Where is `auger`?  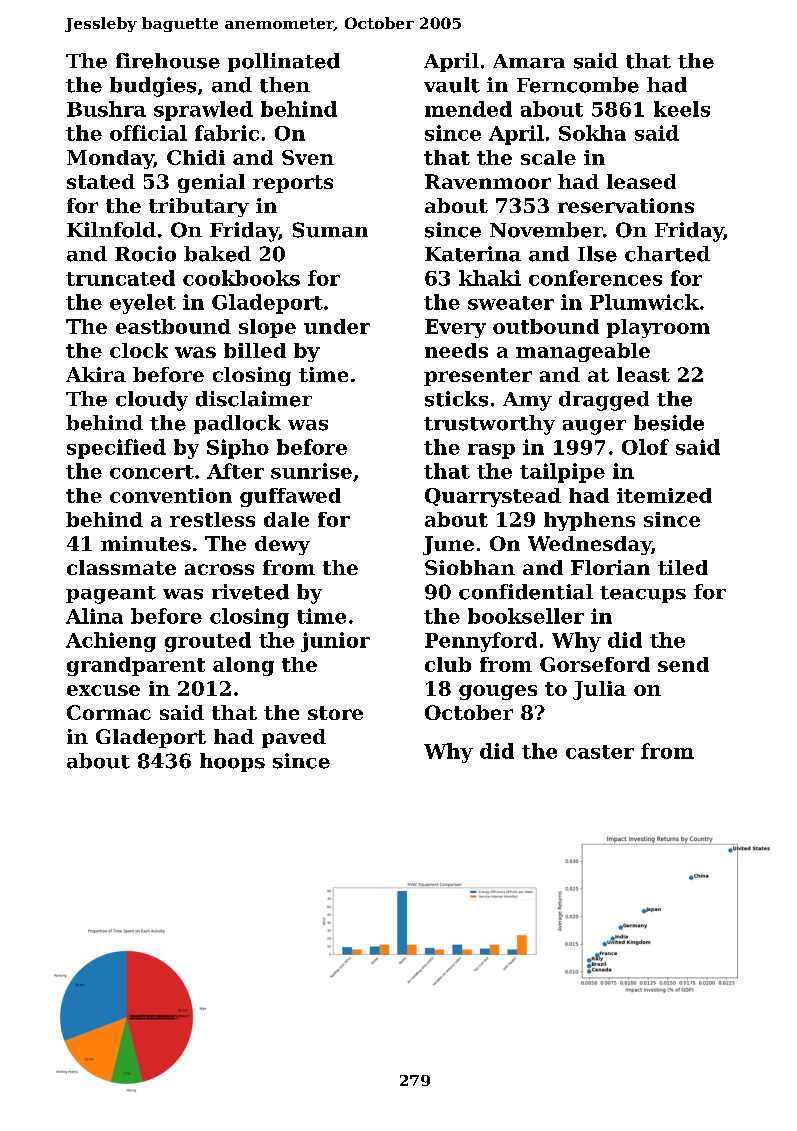 auger is located at coordinates (594, 427).
